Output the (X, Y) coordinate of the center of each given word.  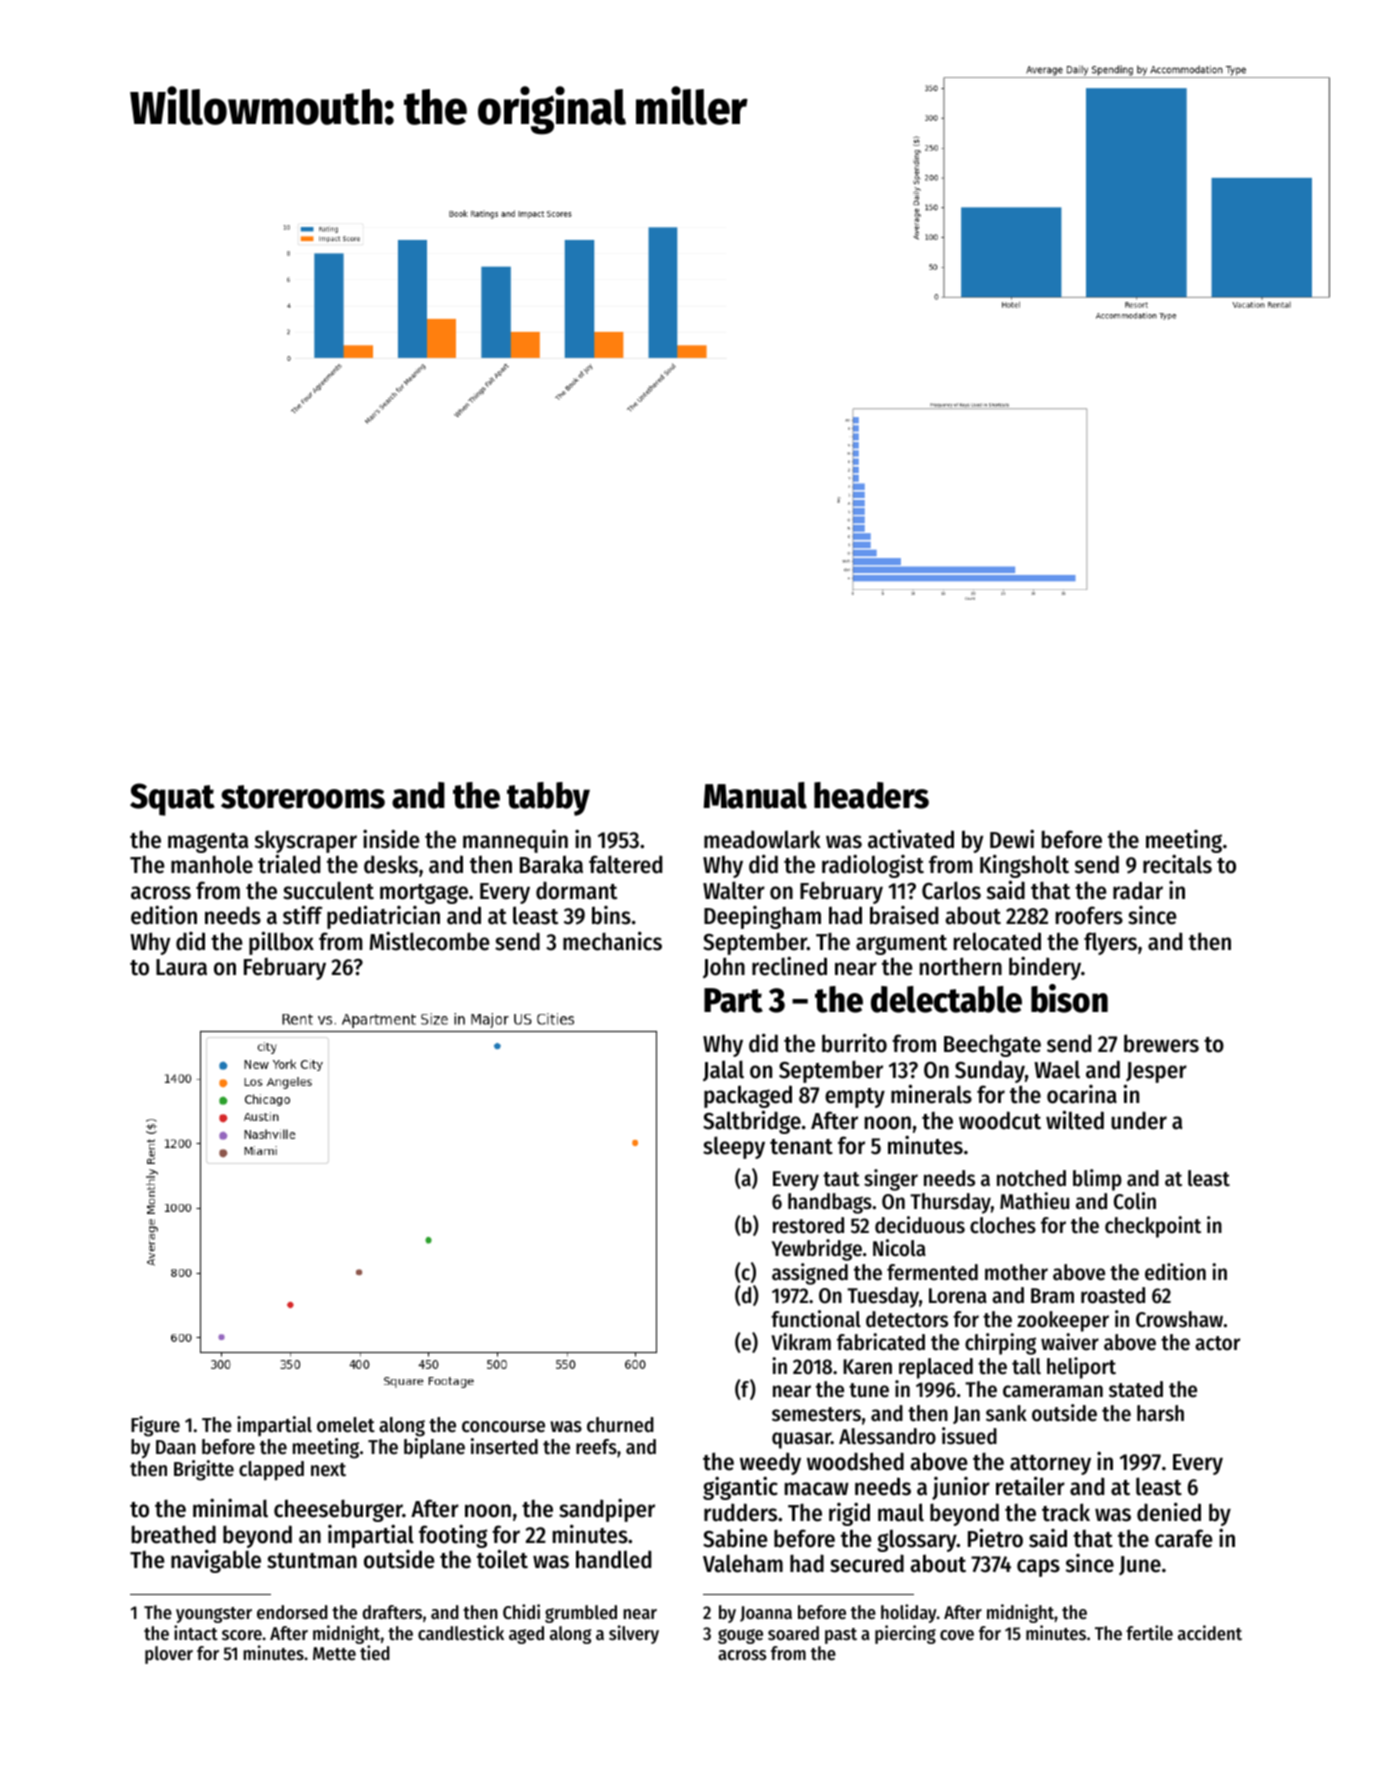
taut (841, 1179)
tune (869, 1390)
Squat (172, 799)
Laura (181, 967)
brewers (1161, 1043)
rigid (849, 1514)
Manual (755, 795)
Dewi (1012, 839)
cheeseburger (338, 1510)
